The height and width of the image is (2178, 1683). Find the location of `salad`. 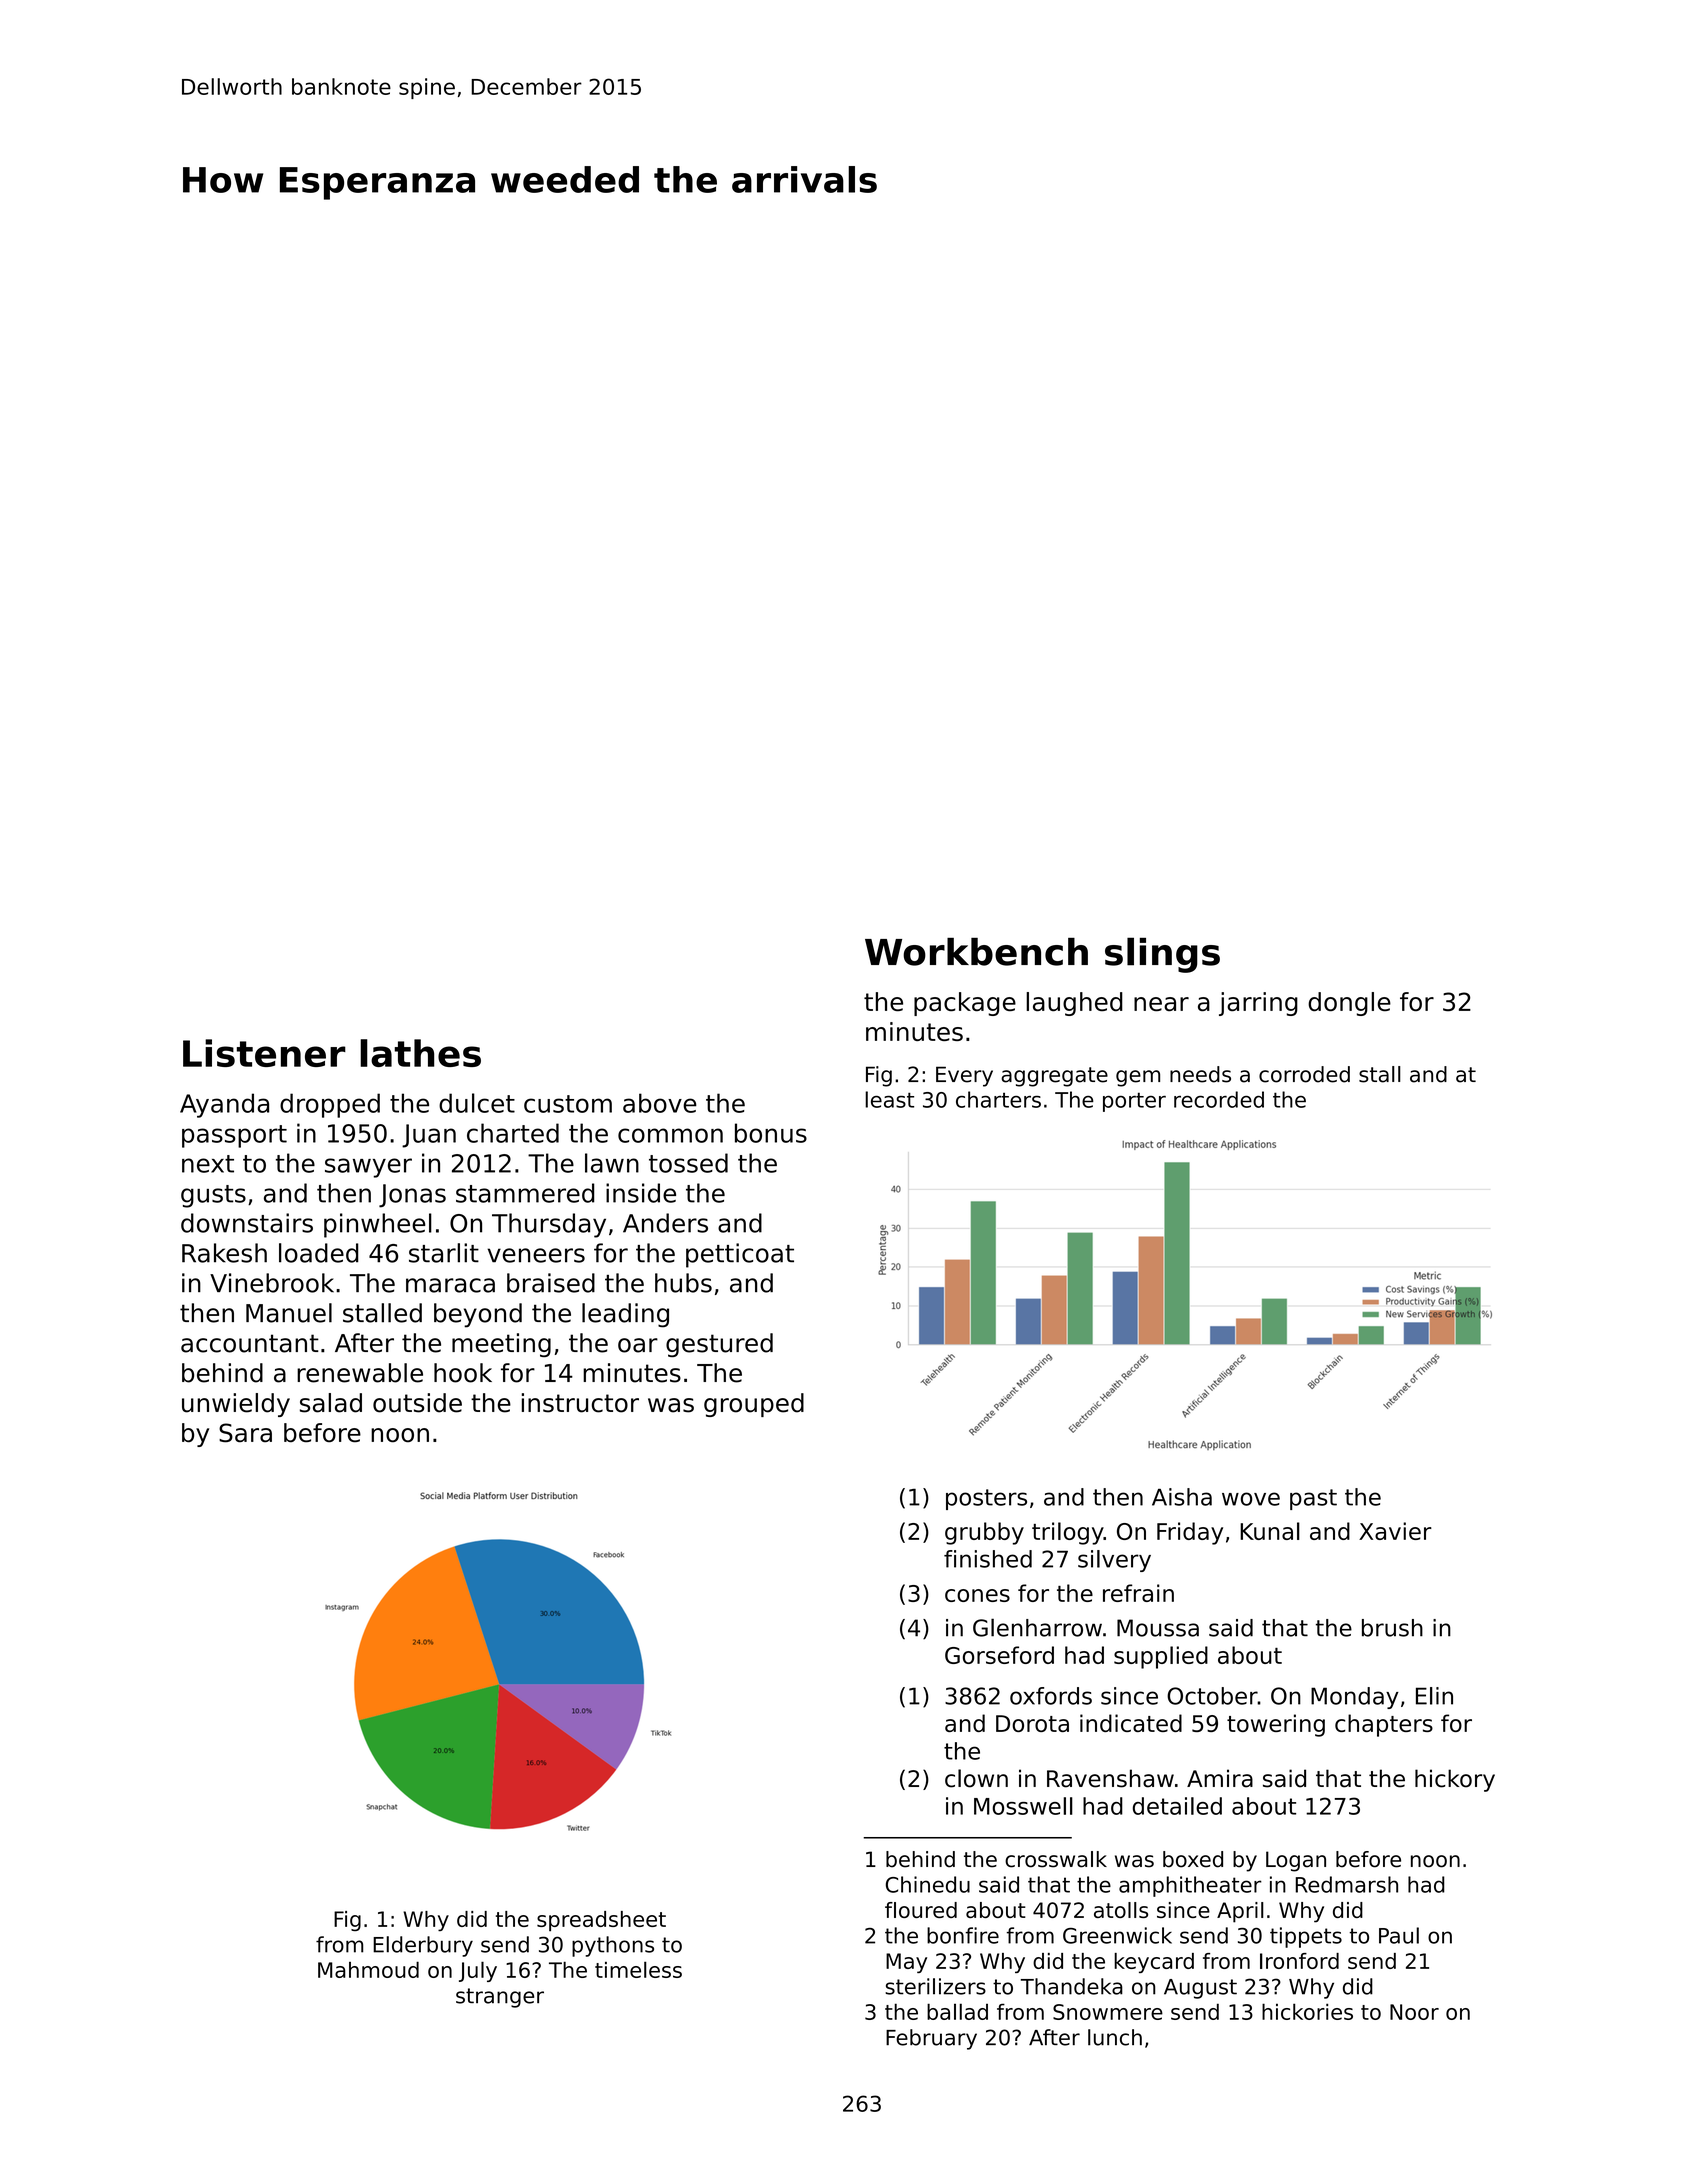

salad is located at coordinates (331, 1403).
